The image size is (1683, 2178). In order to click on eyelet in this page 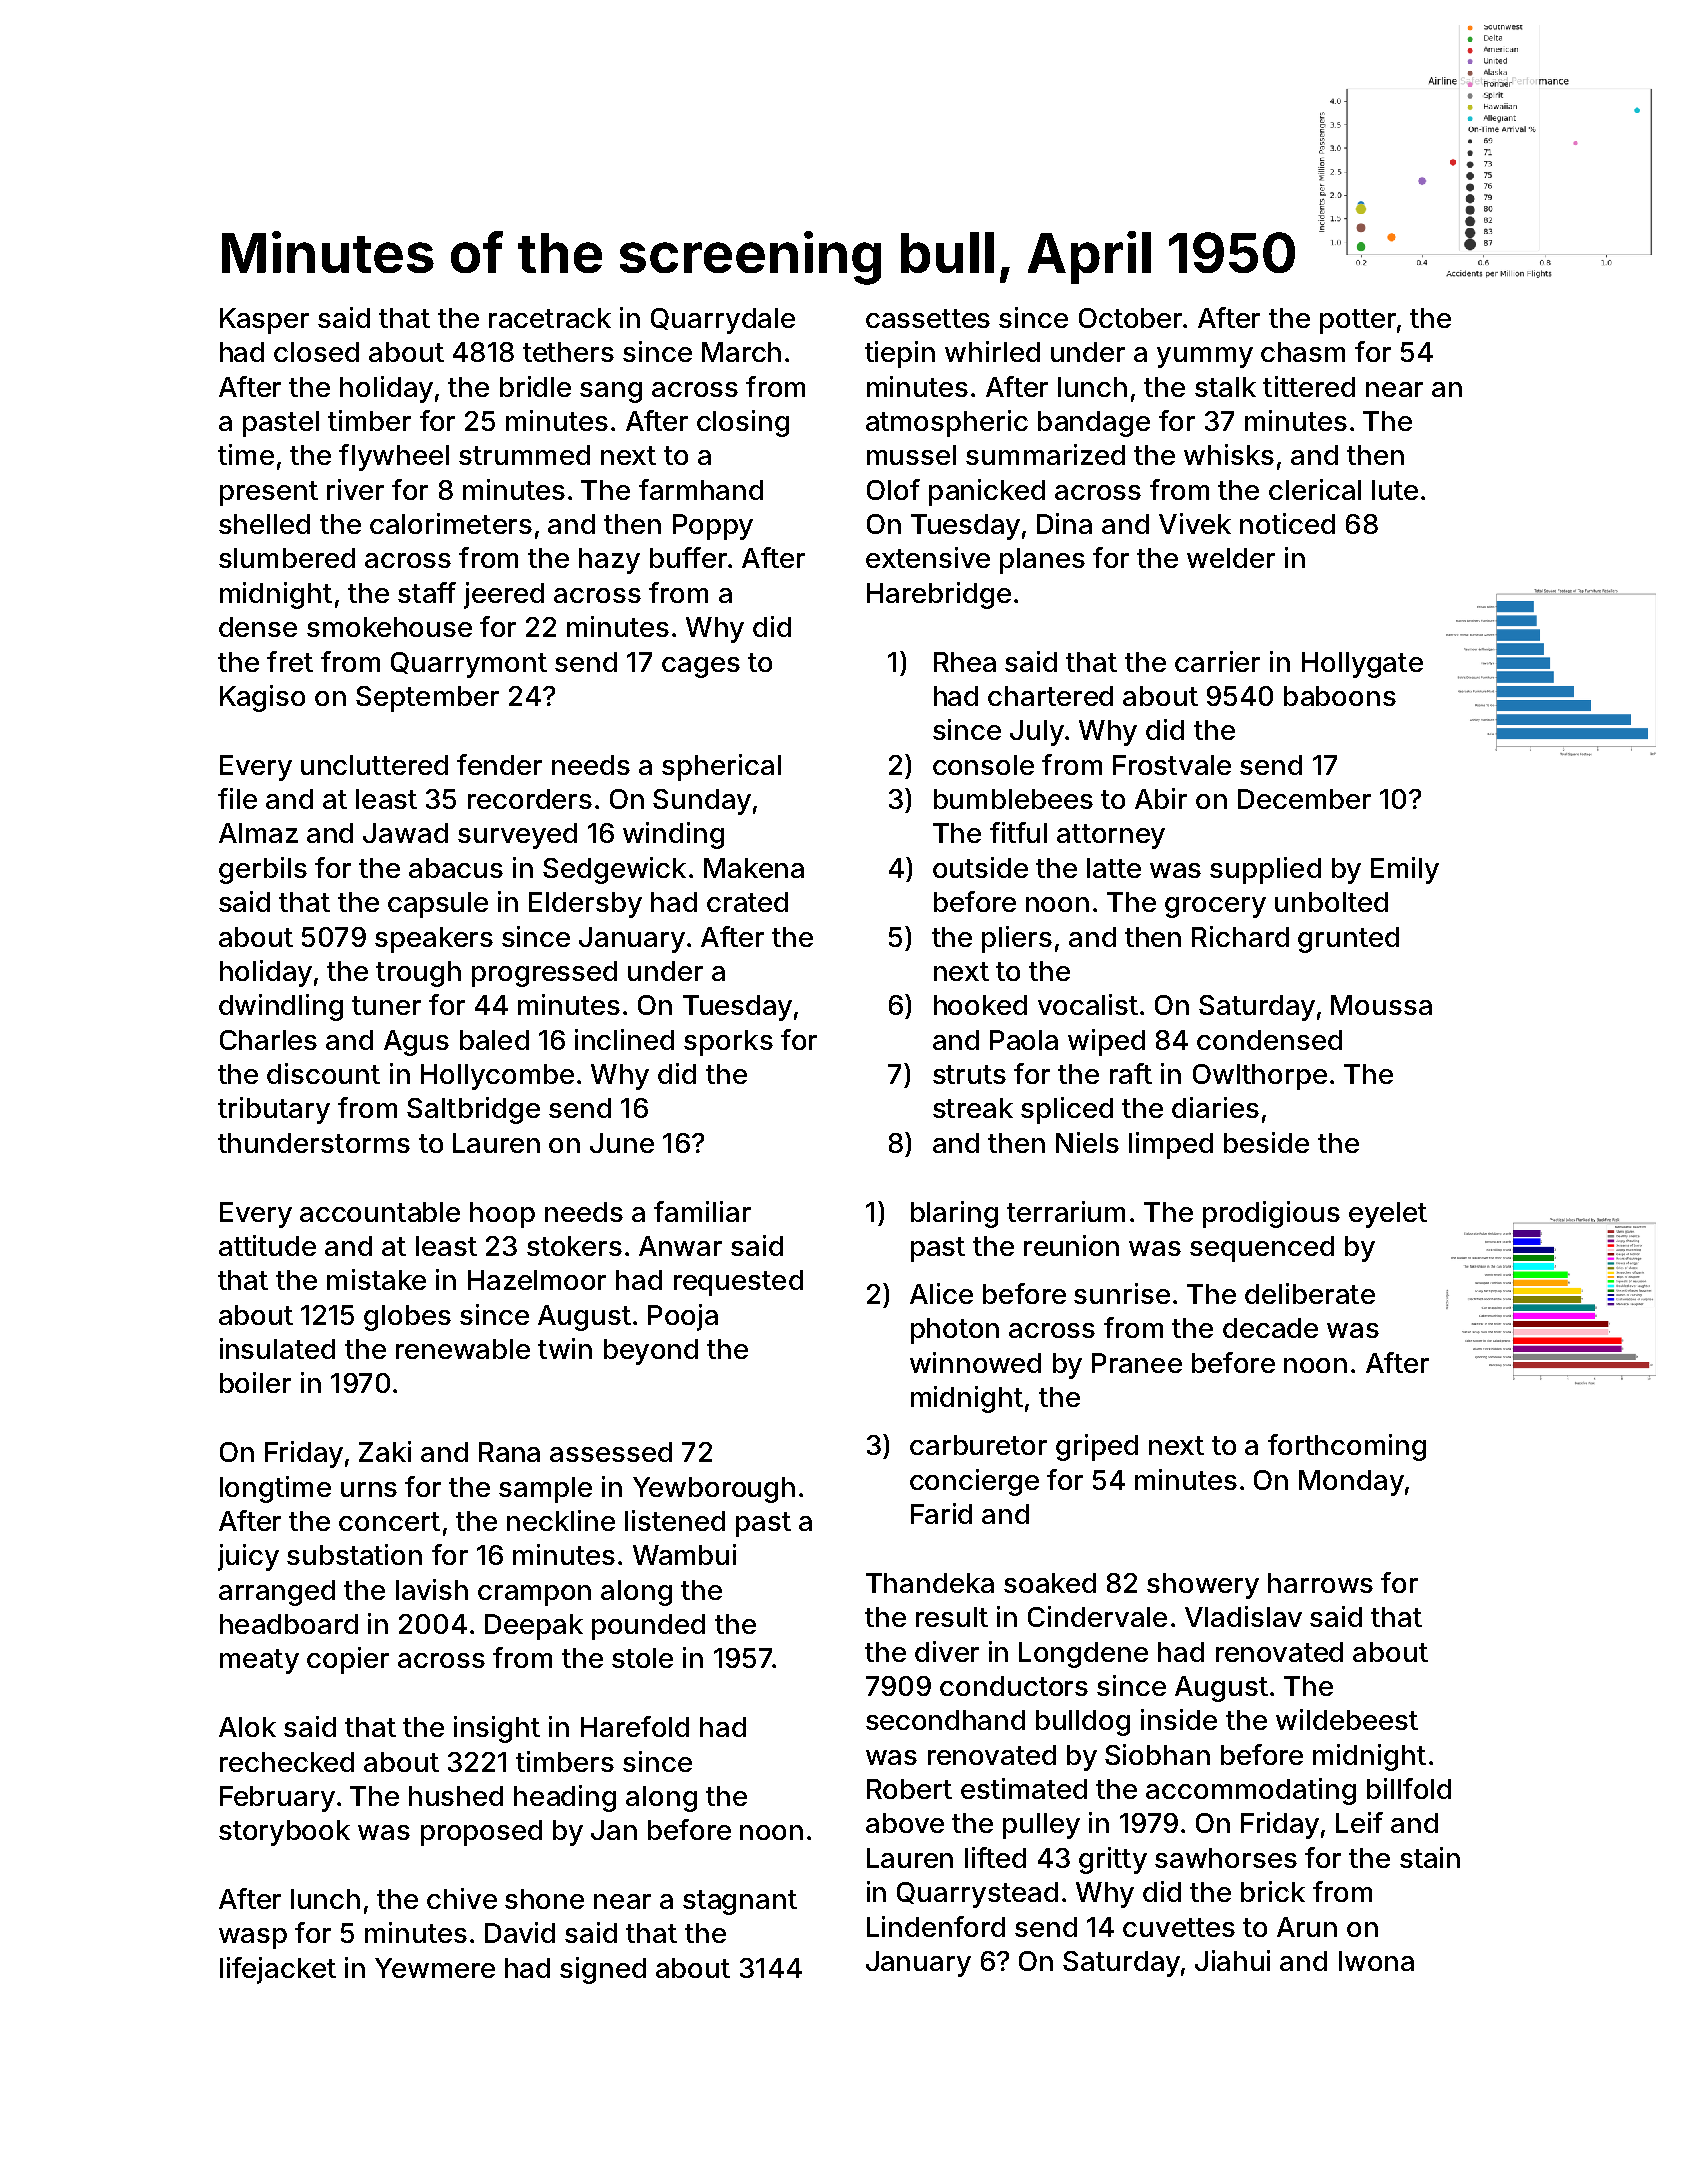, I will do `click(1388, 1215)`.
